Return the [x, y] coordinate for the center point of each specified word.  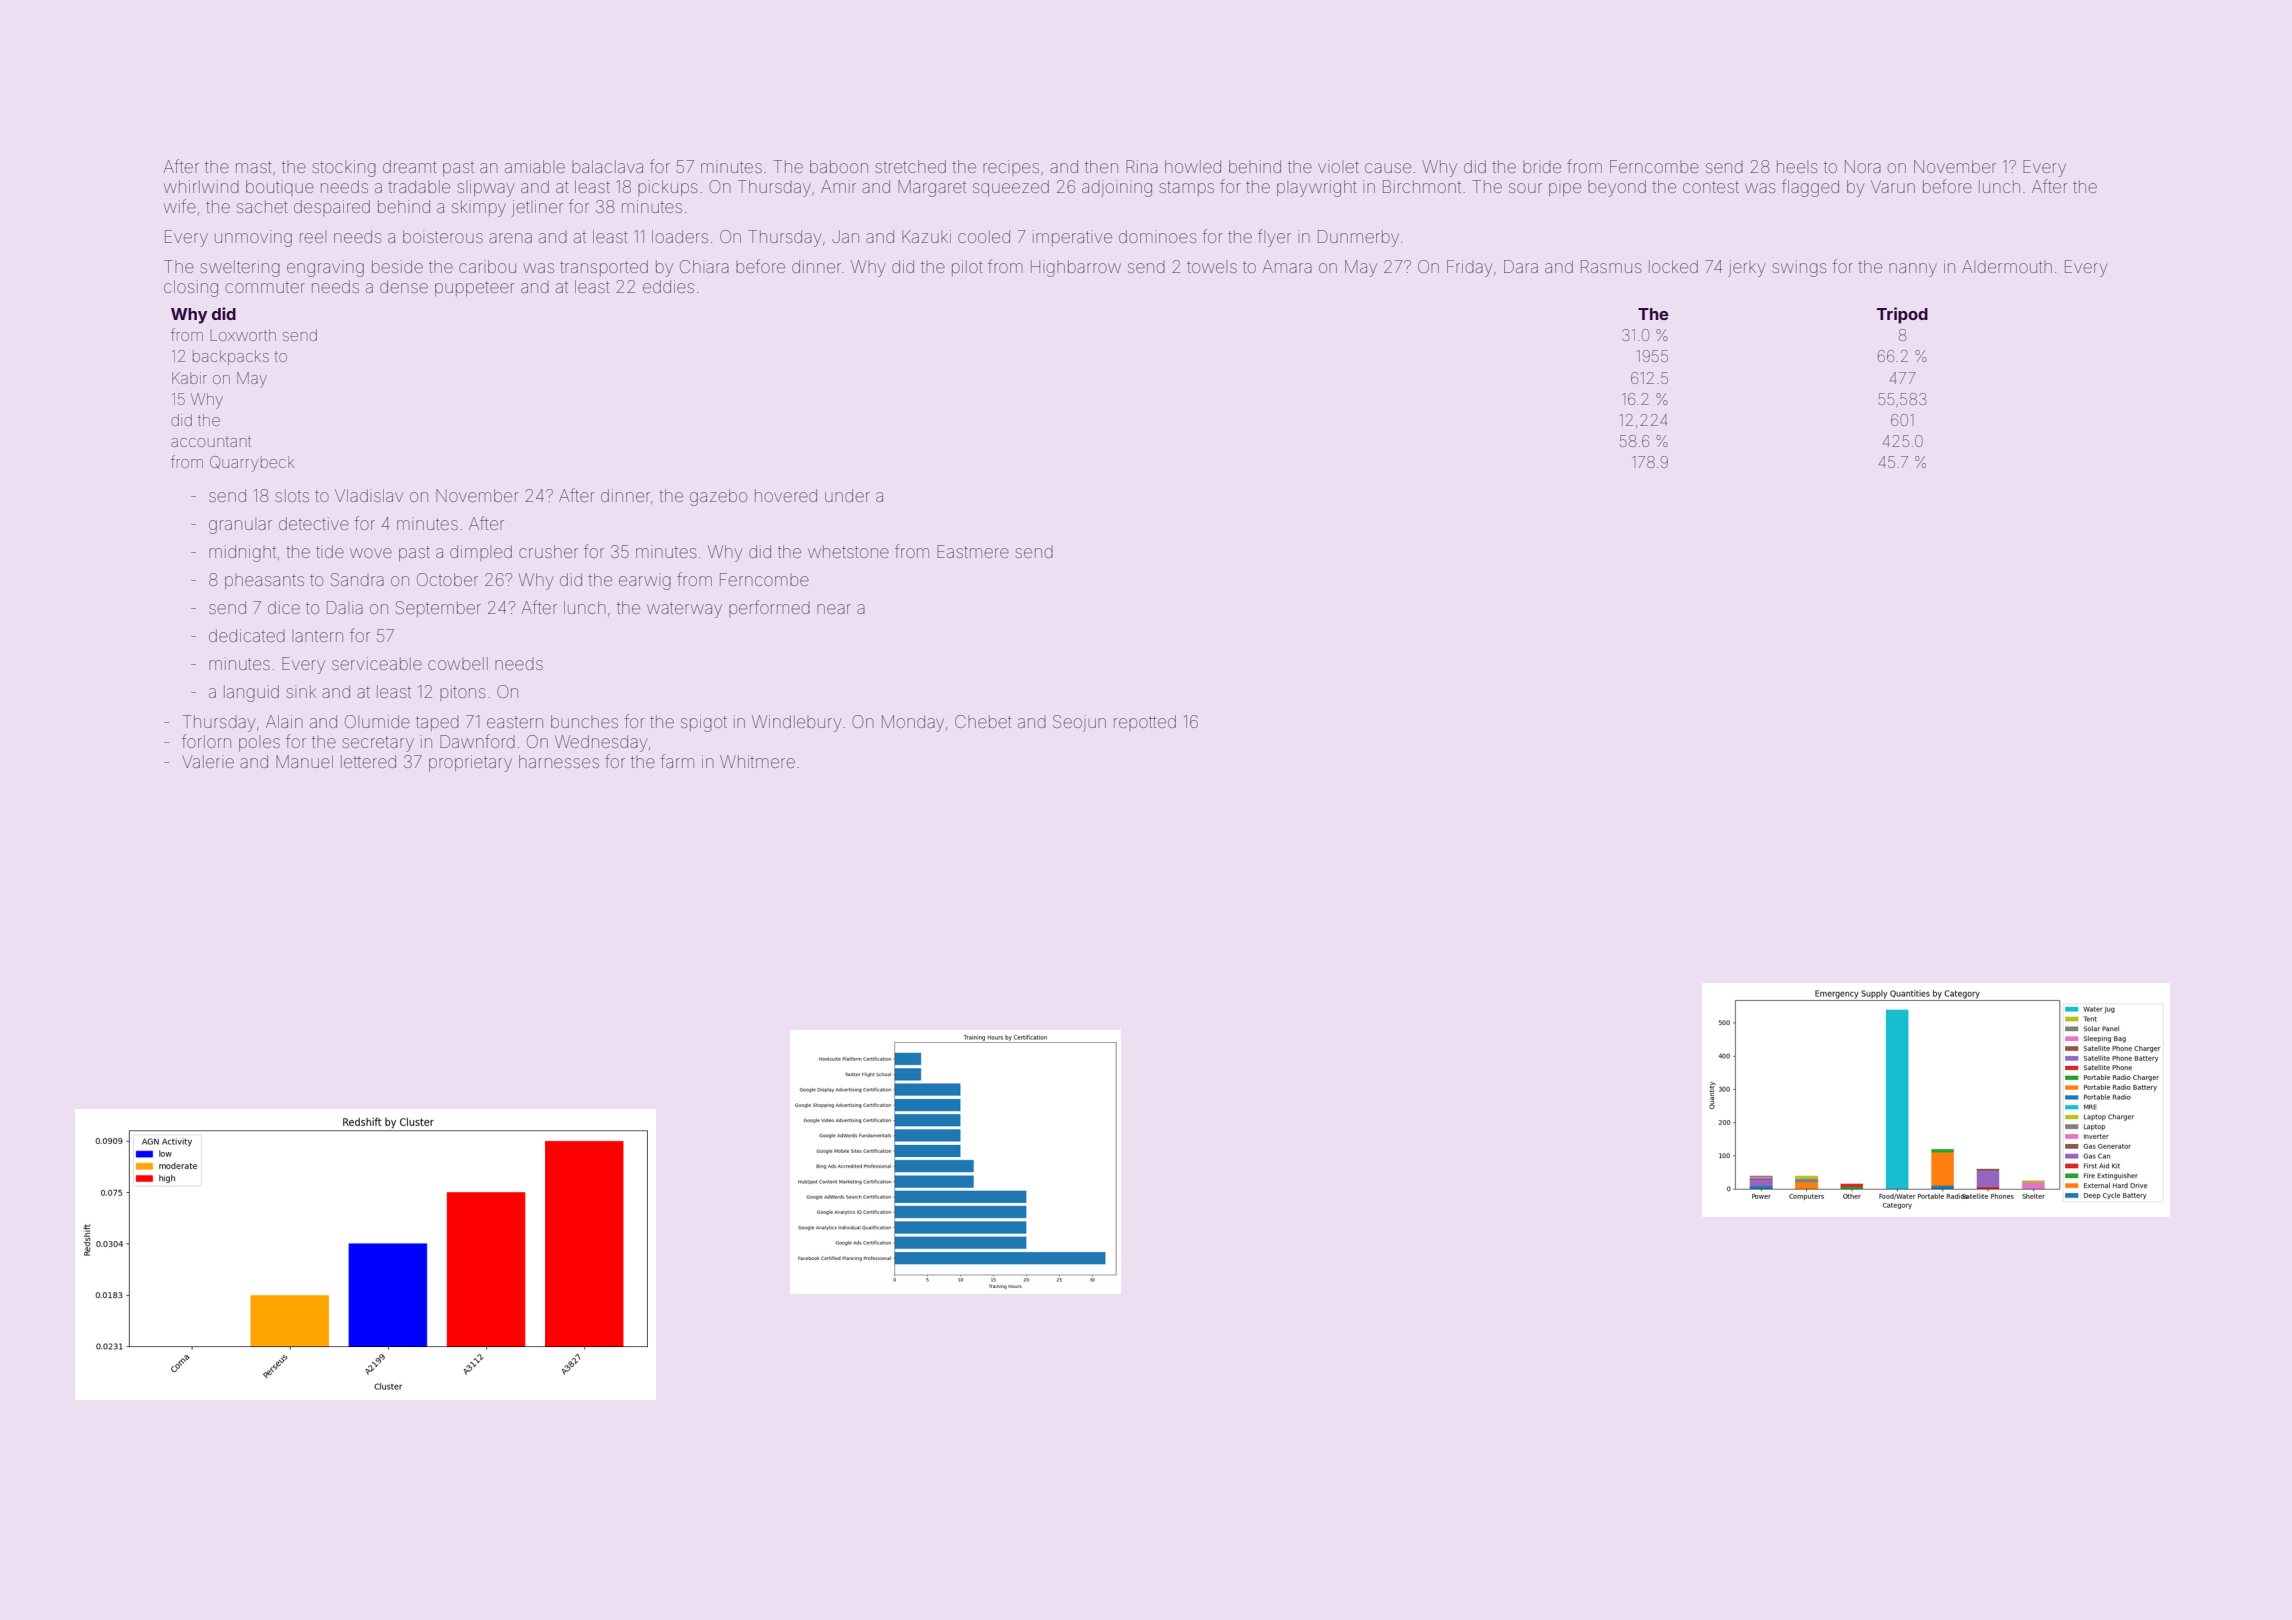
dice [284, 607]
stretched [910, 166]
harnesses [559, 761]
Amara [1287, 266]
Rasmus [1611, 266]
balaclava [607, 166]
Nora [1863, 166]
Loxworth [243, 335]
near [834, 609]
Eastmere [973, 551]
